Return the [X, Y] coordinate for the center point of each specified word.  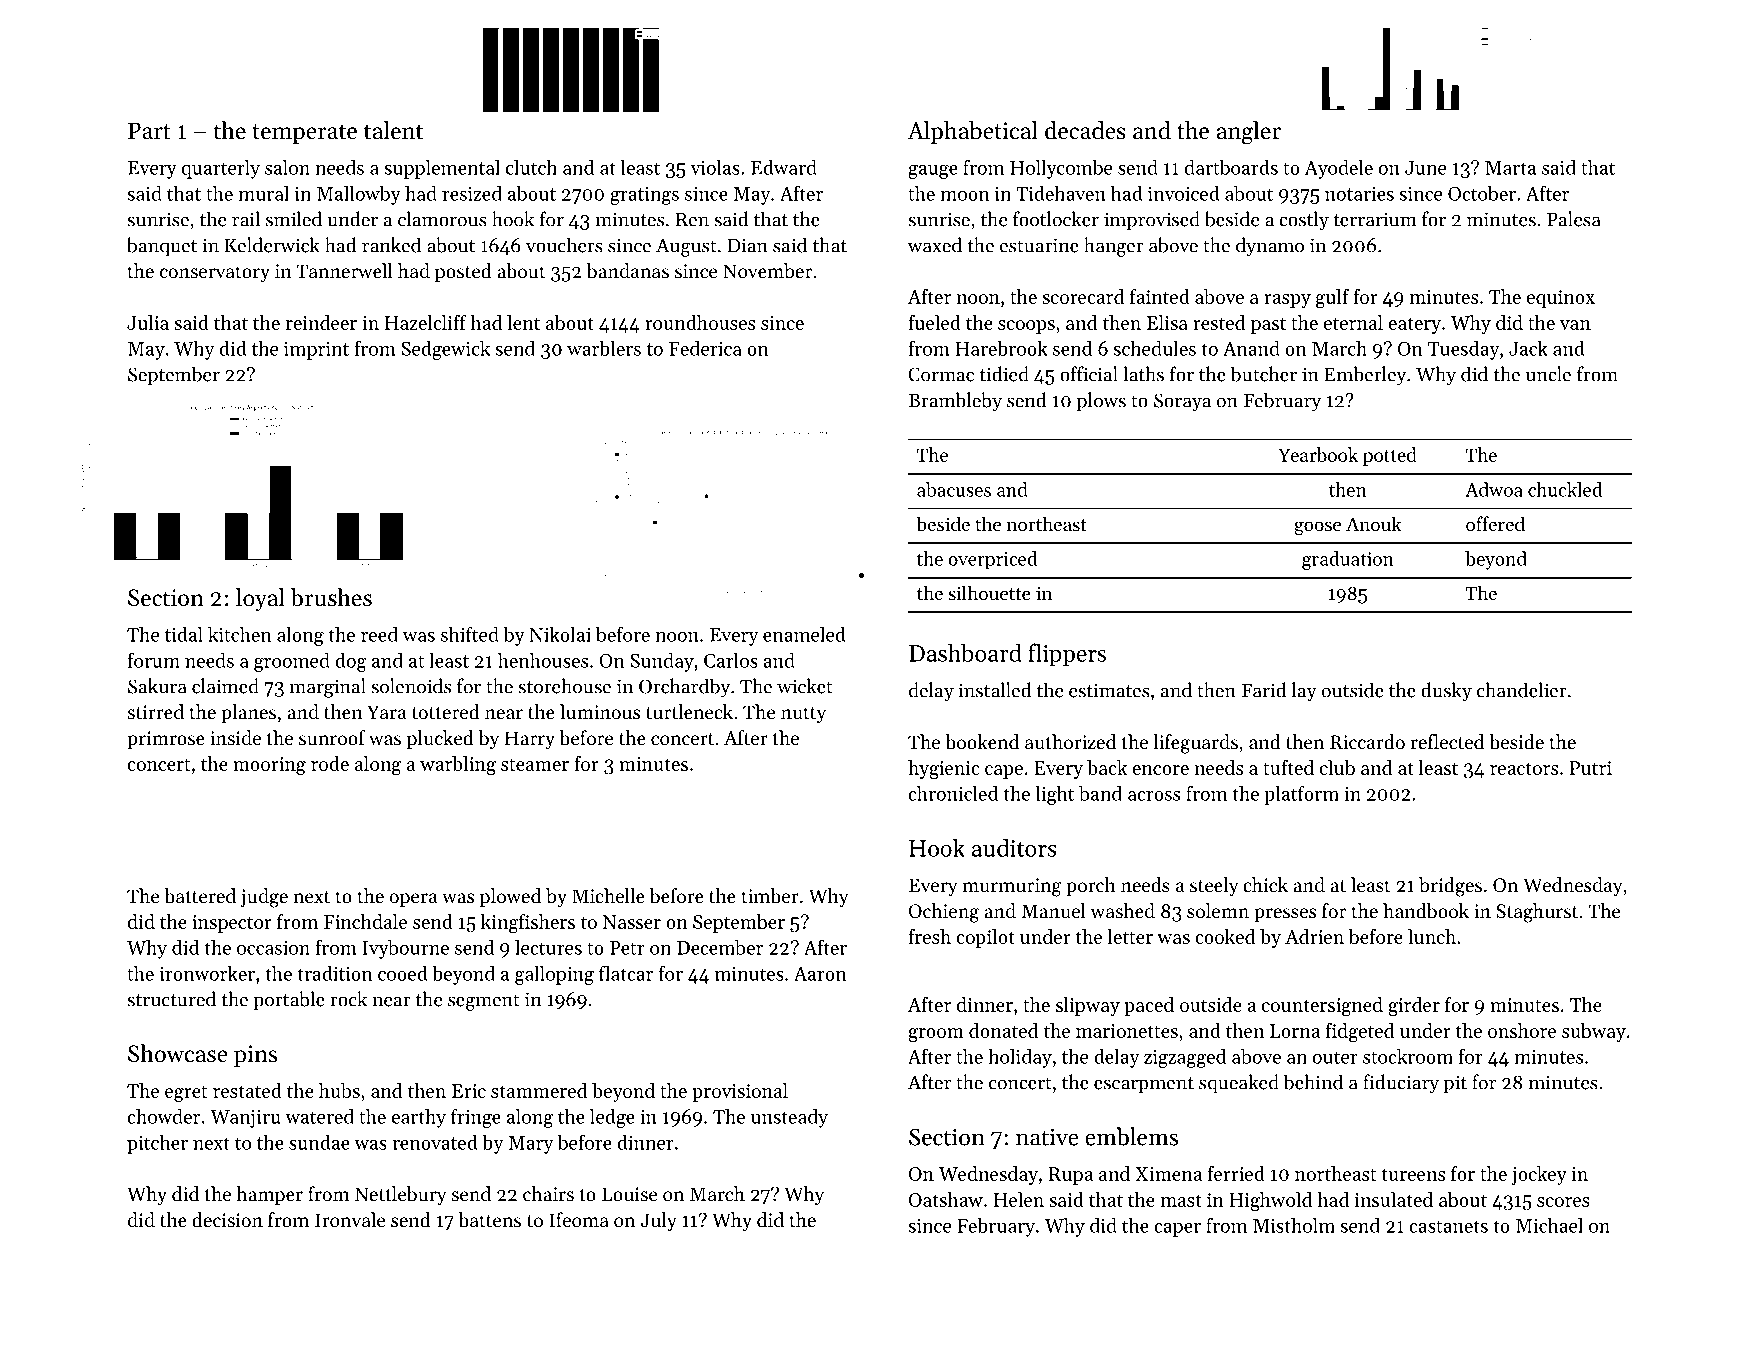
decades [1085, 130]
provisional [740, 1092]
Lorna [1295, 1031]
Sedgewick [445, 350]
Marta [1510, 168]
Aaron [820, 974]
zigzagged [1185, 1058]
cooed [403, 973]
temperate [304, 134]
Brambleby [955, 402]
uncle [1548, 374]
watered [319, 1116]
